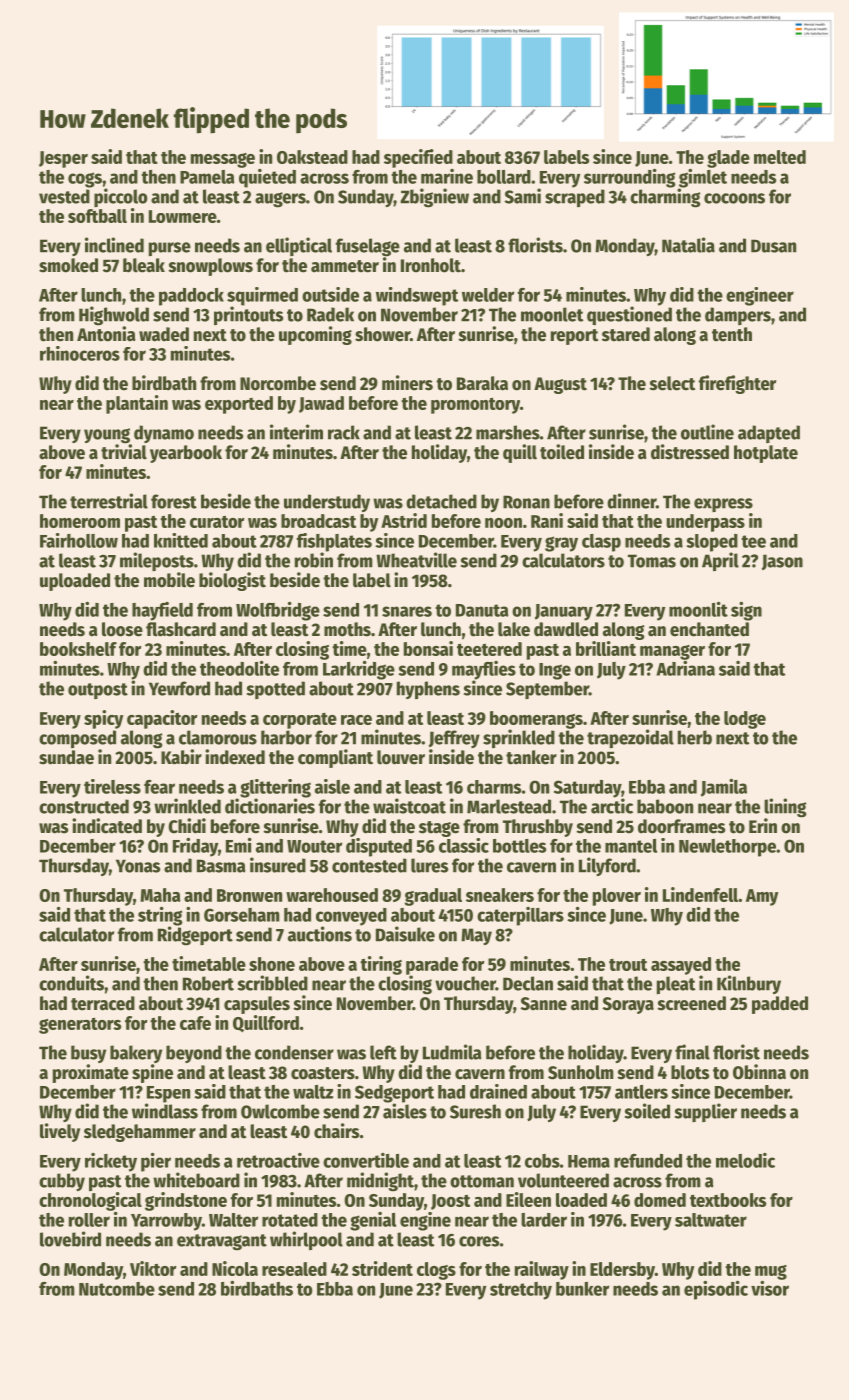 The width and height of the image is (849, 1400). Describe the element at coordinates (70, 1239) in the image. I see `lovebird` at that location.
